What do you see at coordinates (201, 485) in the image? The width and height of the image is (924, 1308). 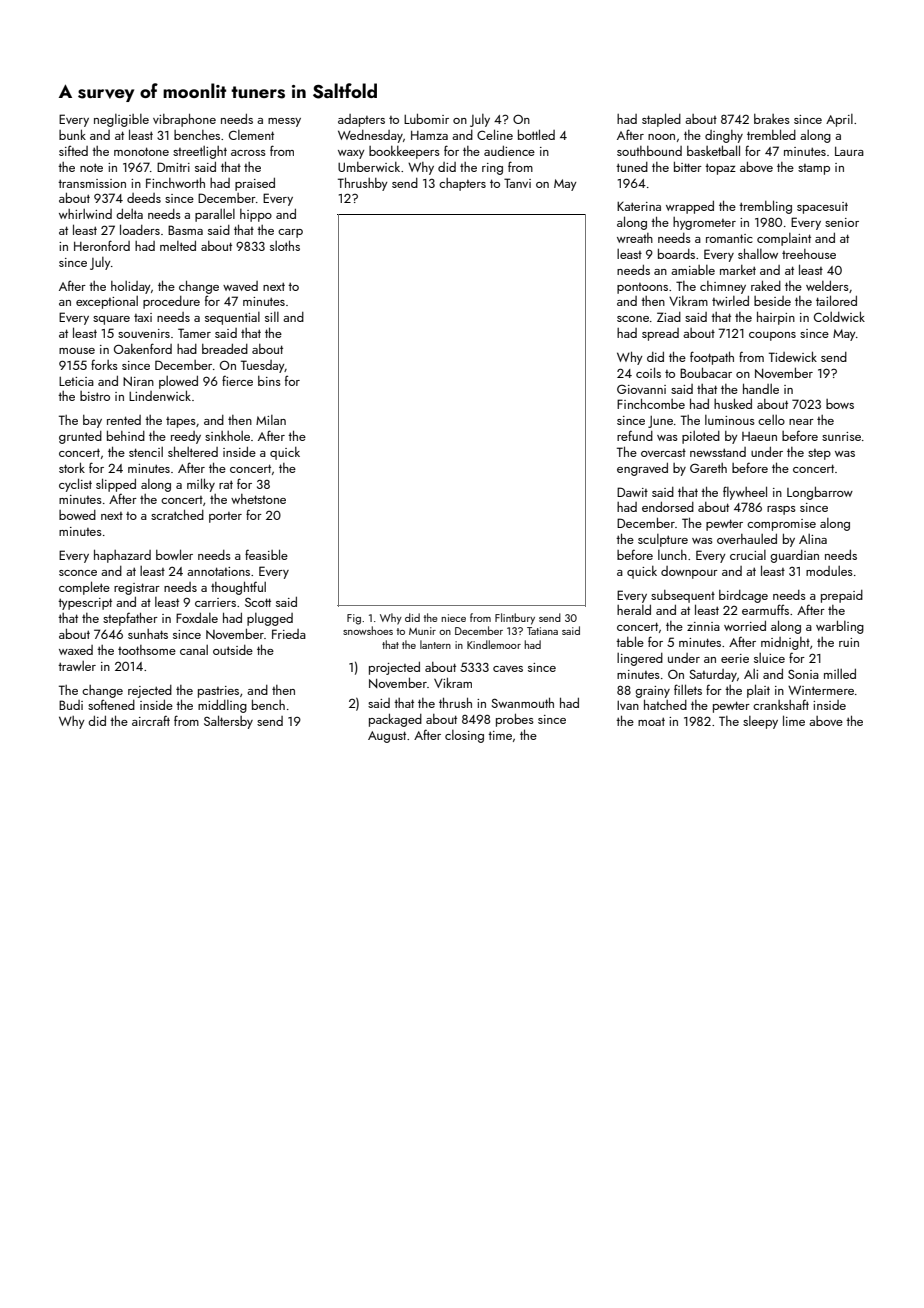 I see `milky` at bounding box center [201, 485].
